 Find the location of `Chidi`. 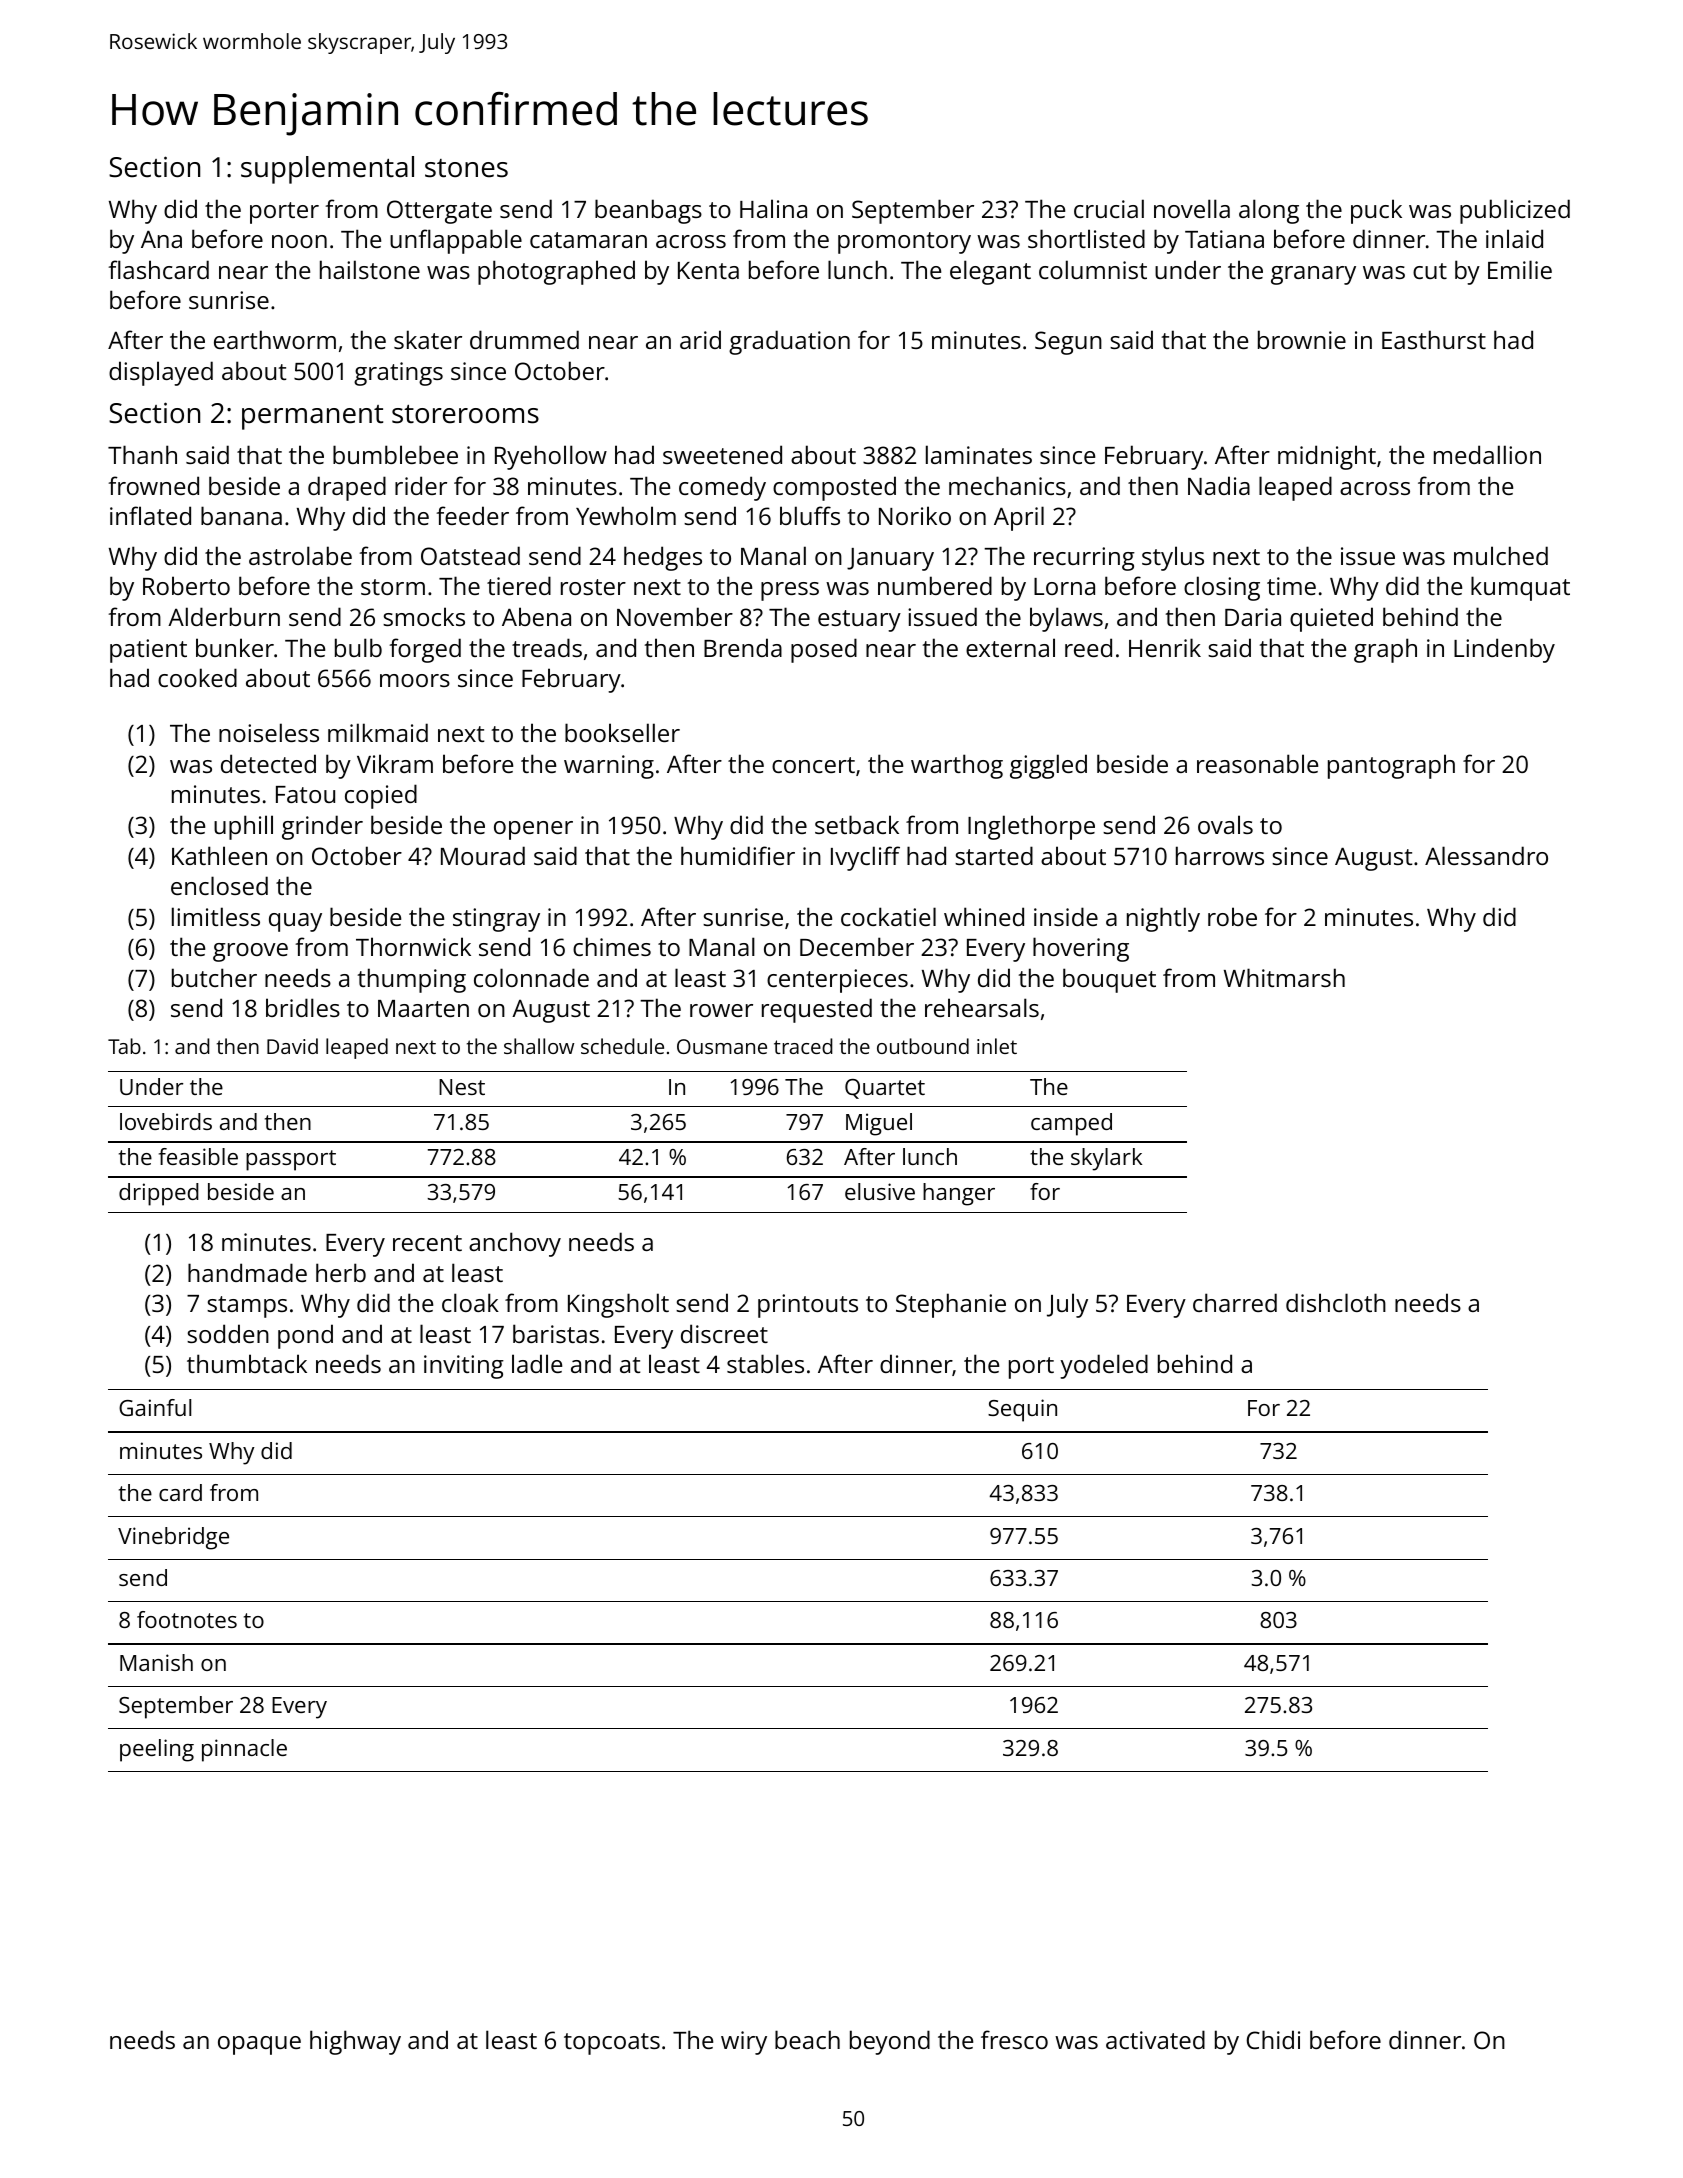

Chidi is located at coordinates (1273, 2039).
